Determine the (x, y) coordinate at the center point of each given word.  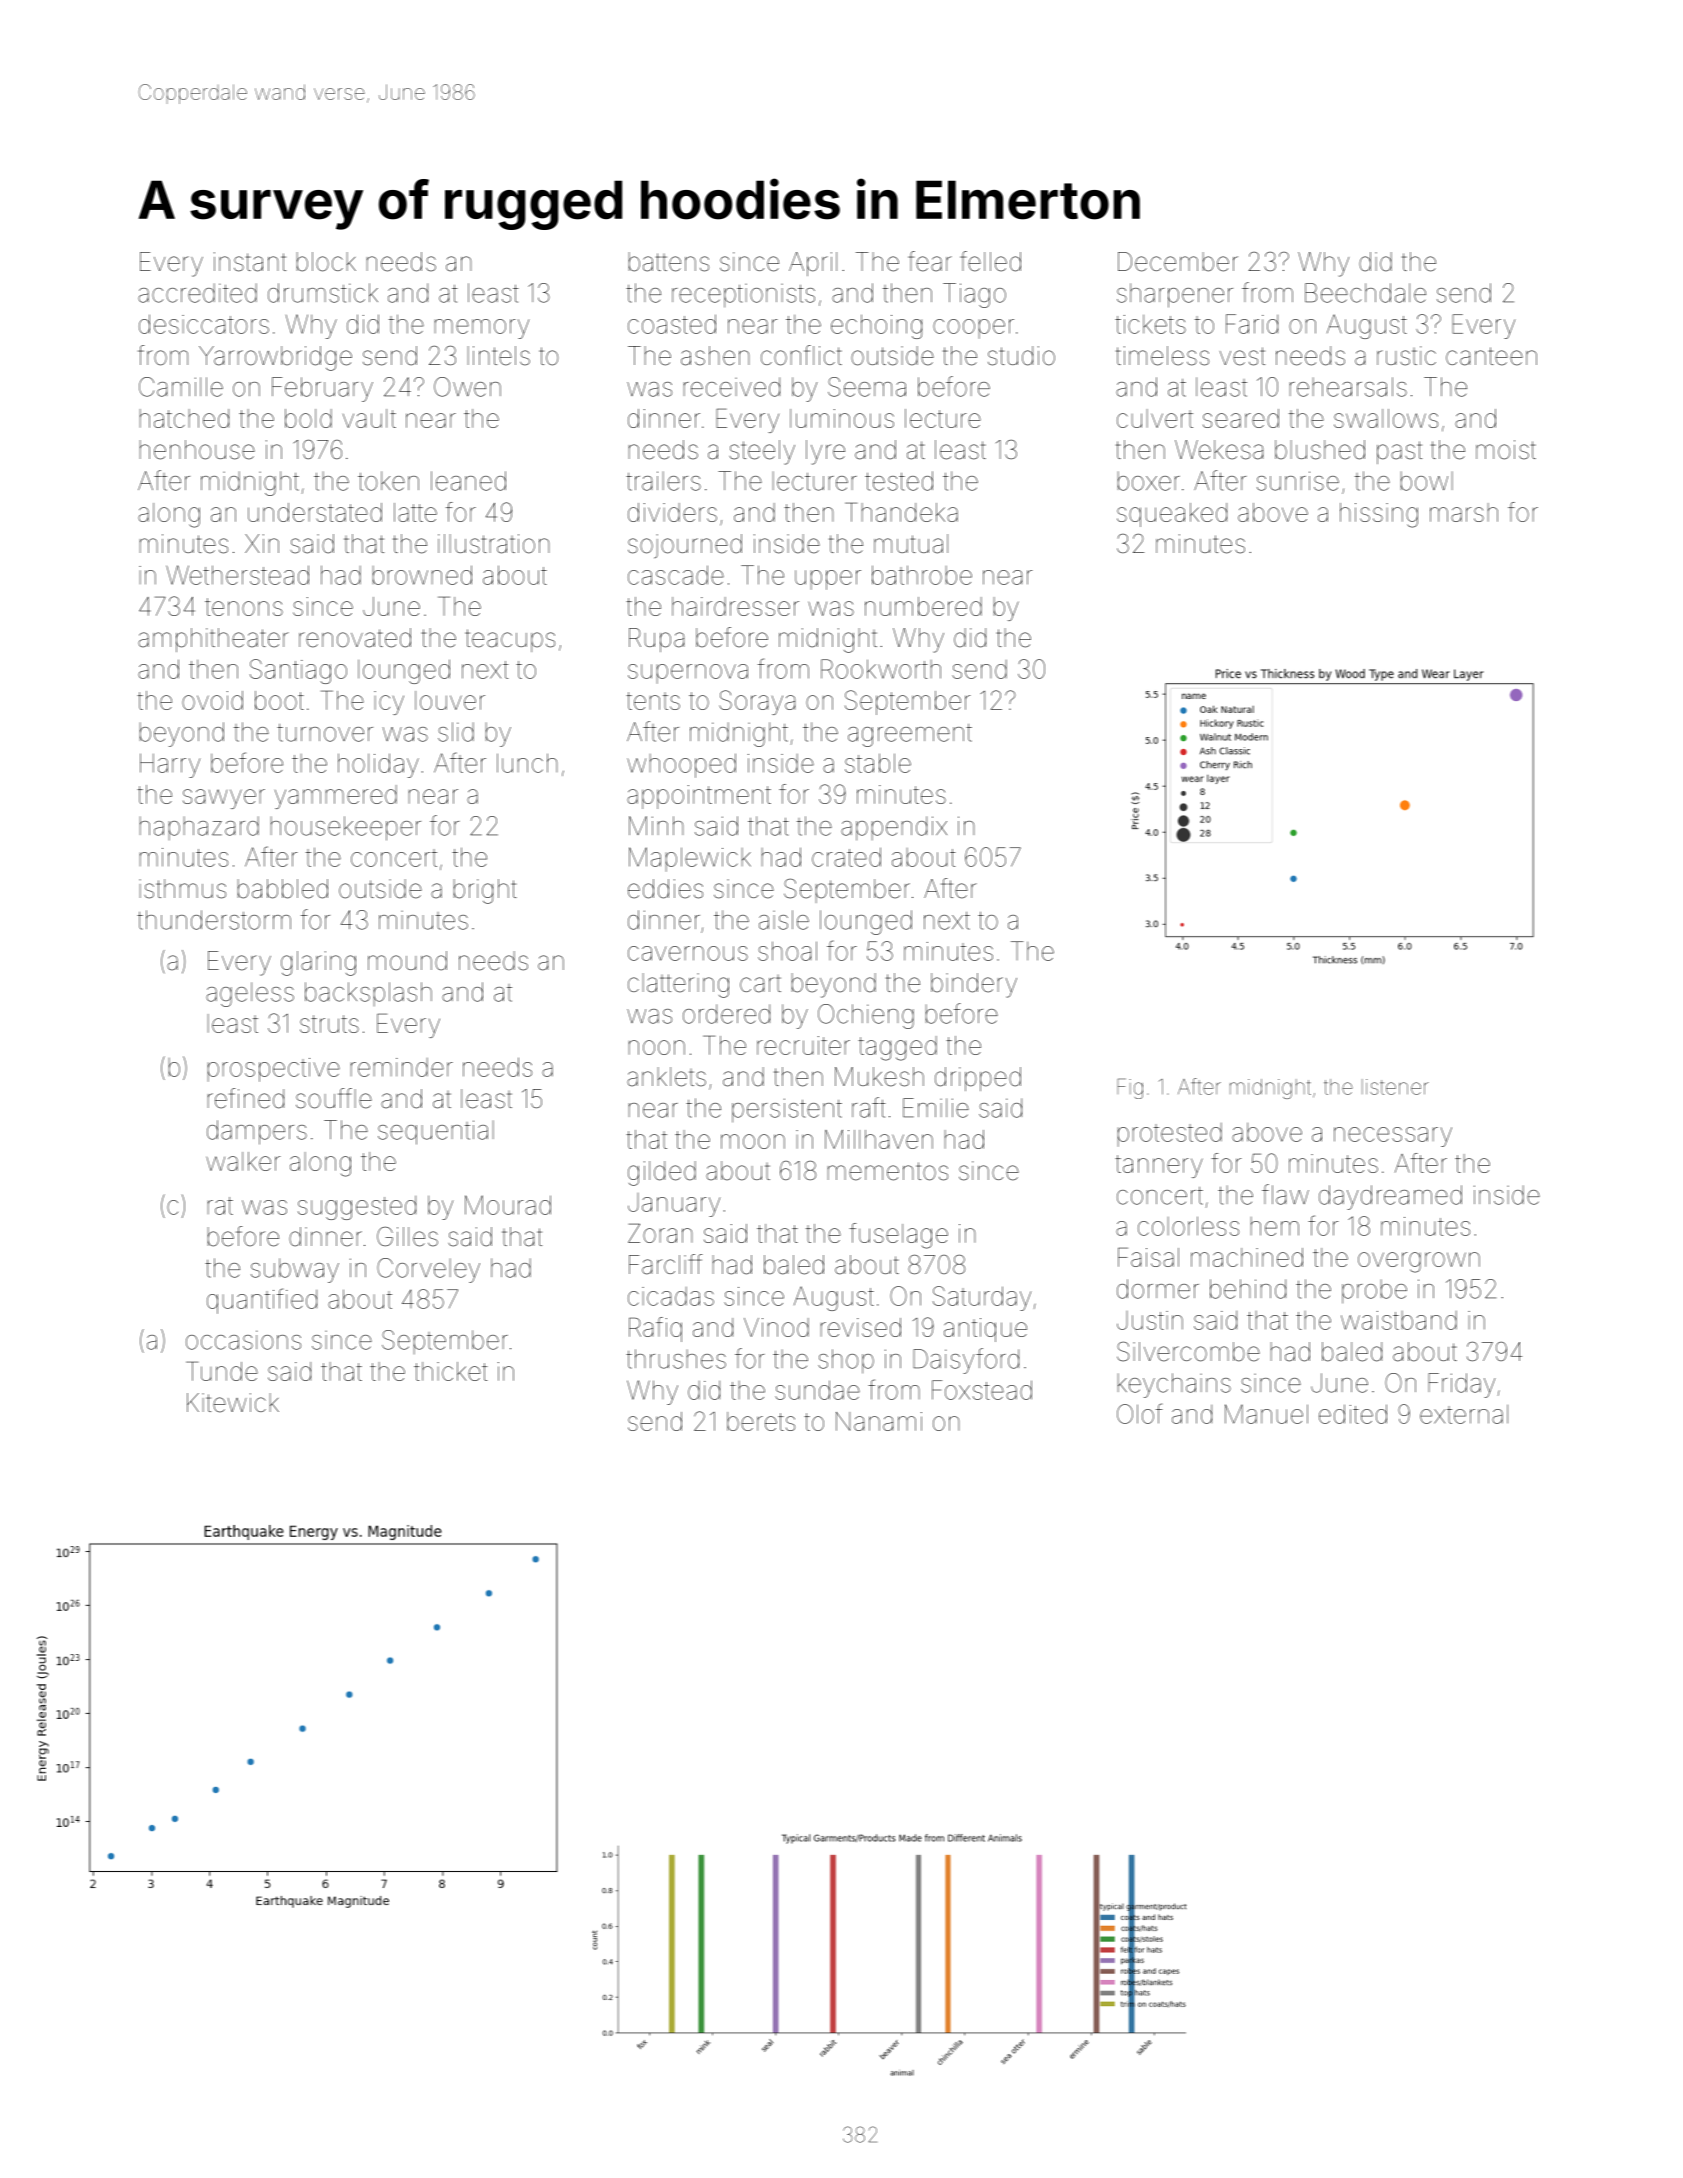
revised (861, 1327)
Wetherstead (237, 575)
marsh (1464, 512)
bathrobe (922, 575)
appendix (894, 828)
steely (762, 452)
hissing (1379, 515)
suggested (357, 1208)
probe (1374, 1291)
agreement (910, 735)
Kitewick (233, 1403)
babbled (283, 889)
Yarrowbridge (275, 358)
